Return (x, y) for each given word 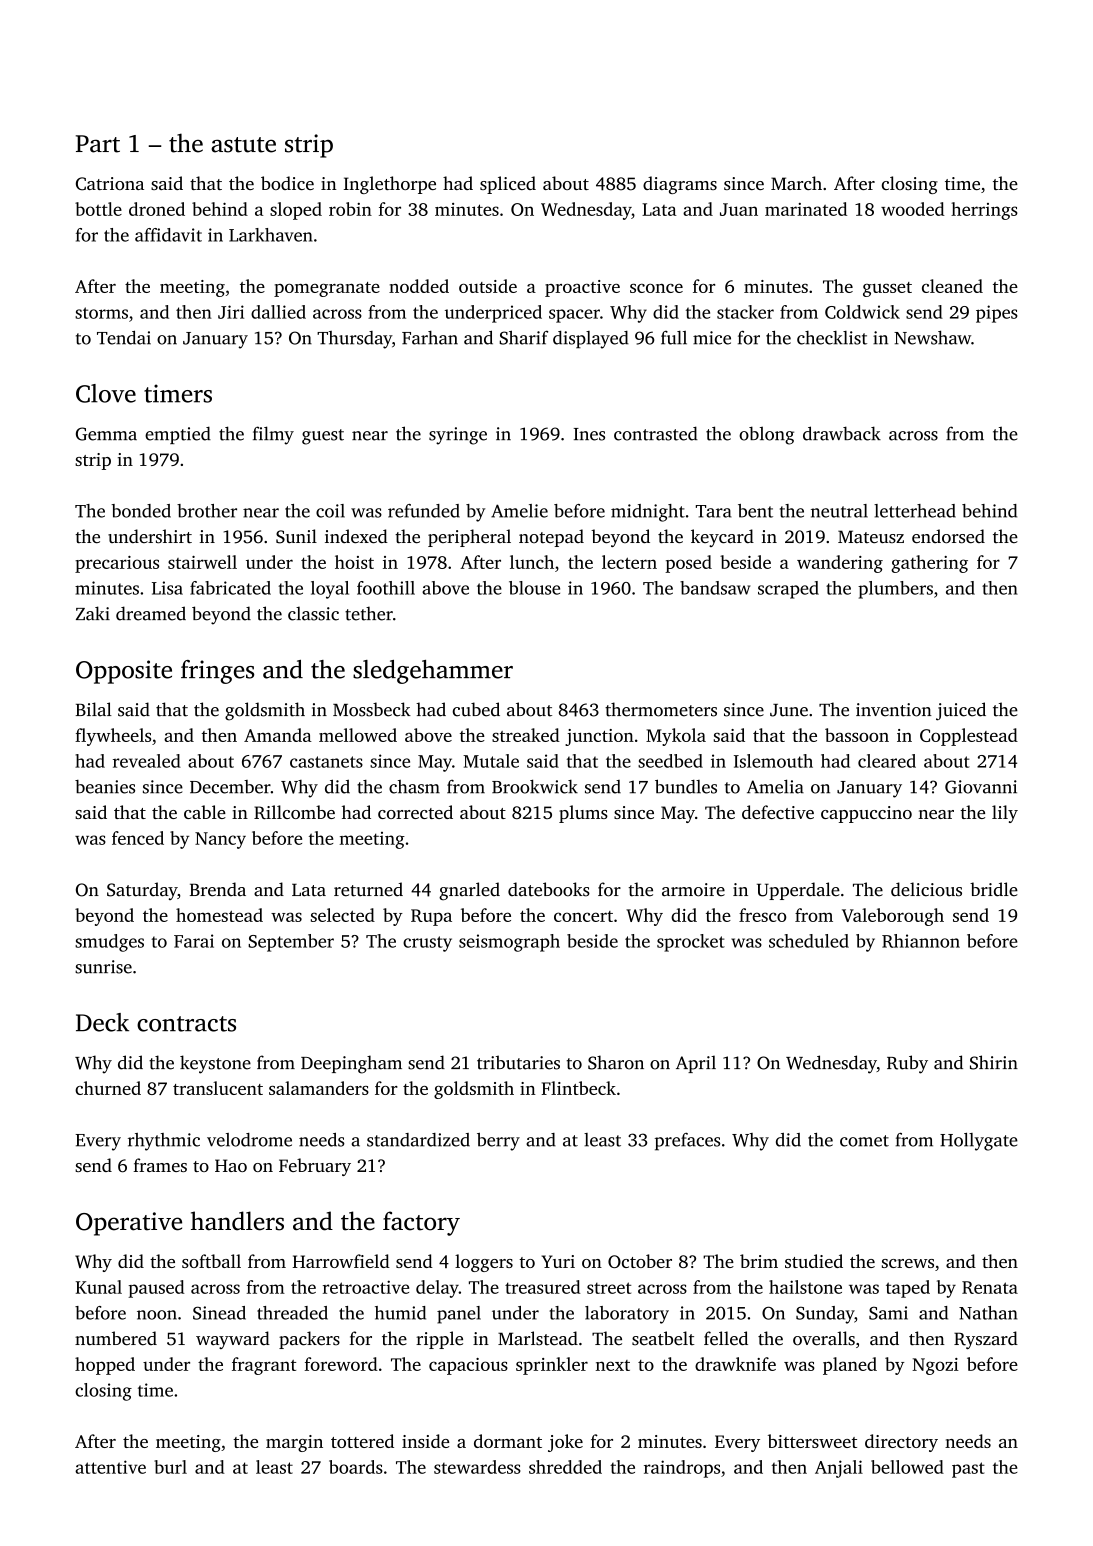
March (796, 183)
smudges (109, 943)
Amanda (278, 735)
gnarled (469, 891)
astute (243, 145)
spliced (508, 185)
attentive (110, 1467)
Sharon (616, 1062)
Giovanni (981, 787)
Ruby (907, 1064)
